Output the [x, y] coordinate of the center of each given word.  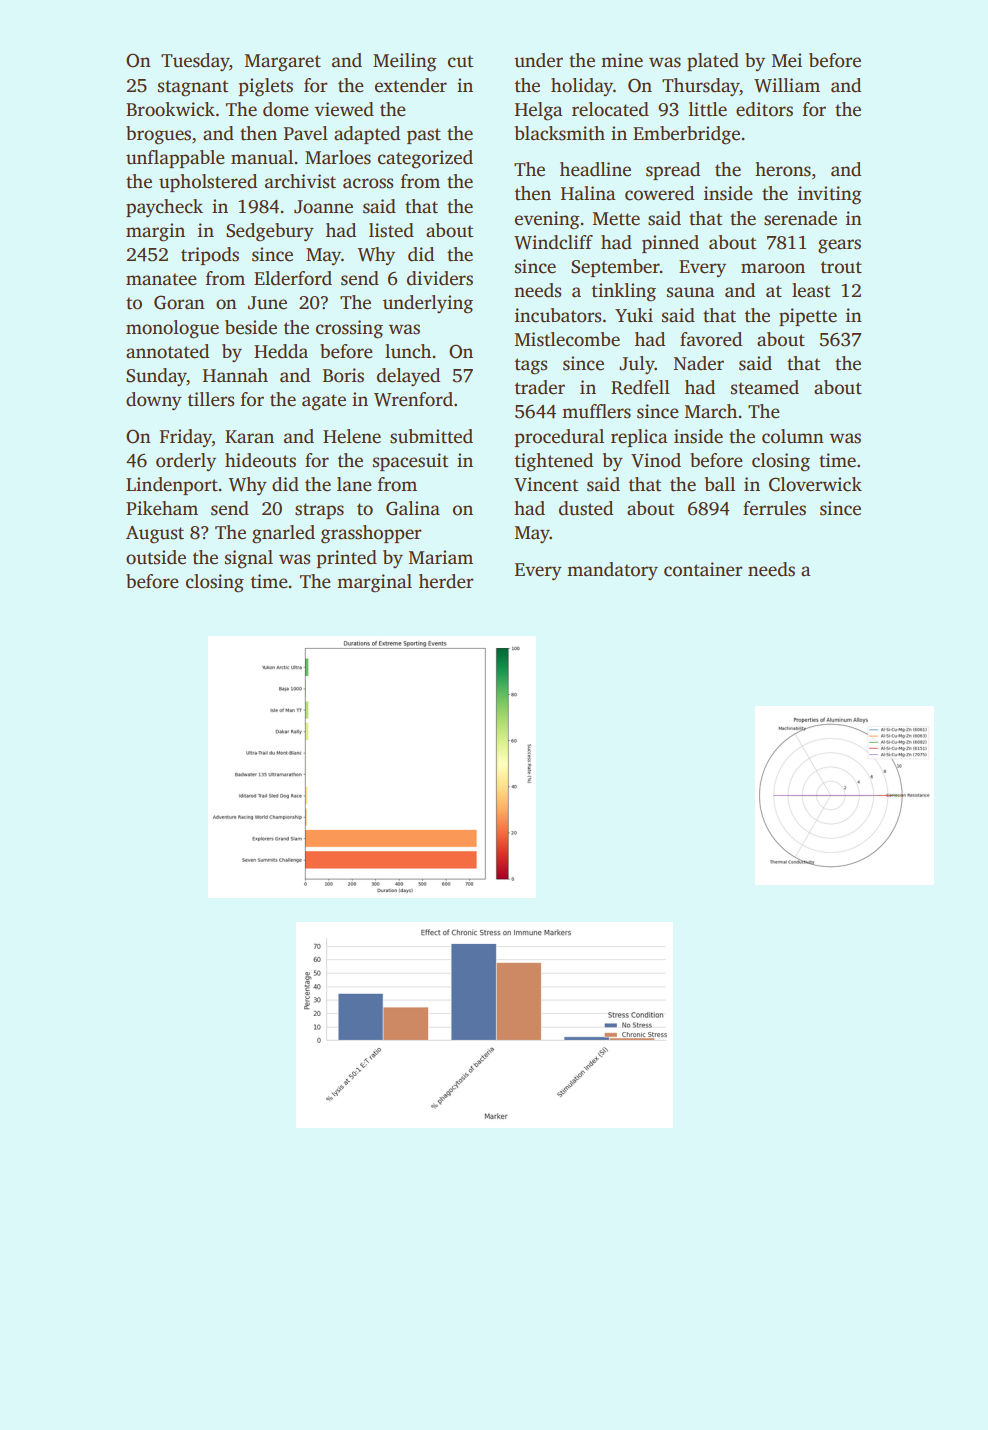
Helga [538, 111]
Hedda [281, 351]
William [787, 85]
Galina [413, 508]
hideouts [260, 460]
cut [460, 61]
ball [720, 484]
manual [262, 157]
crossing [349, 329]
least [811, 290]
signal [249, 559]
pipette [808, 317]
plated [713, 62]
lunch [408, 351]
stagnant [193, 88]
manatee [161, 279]
